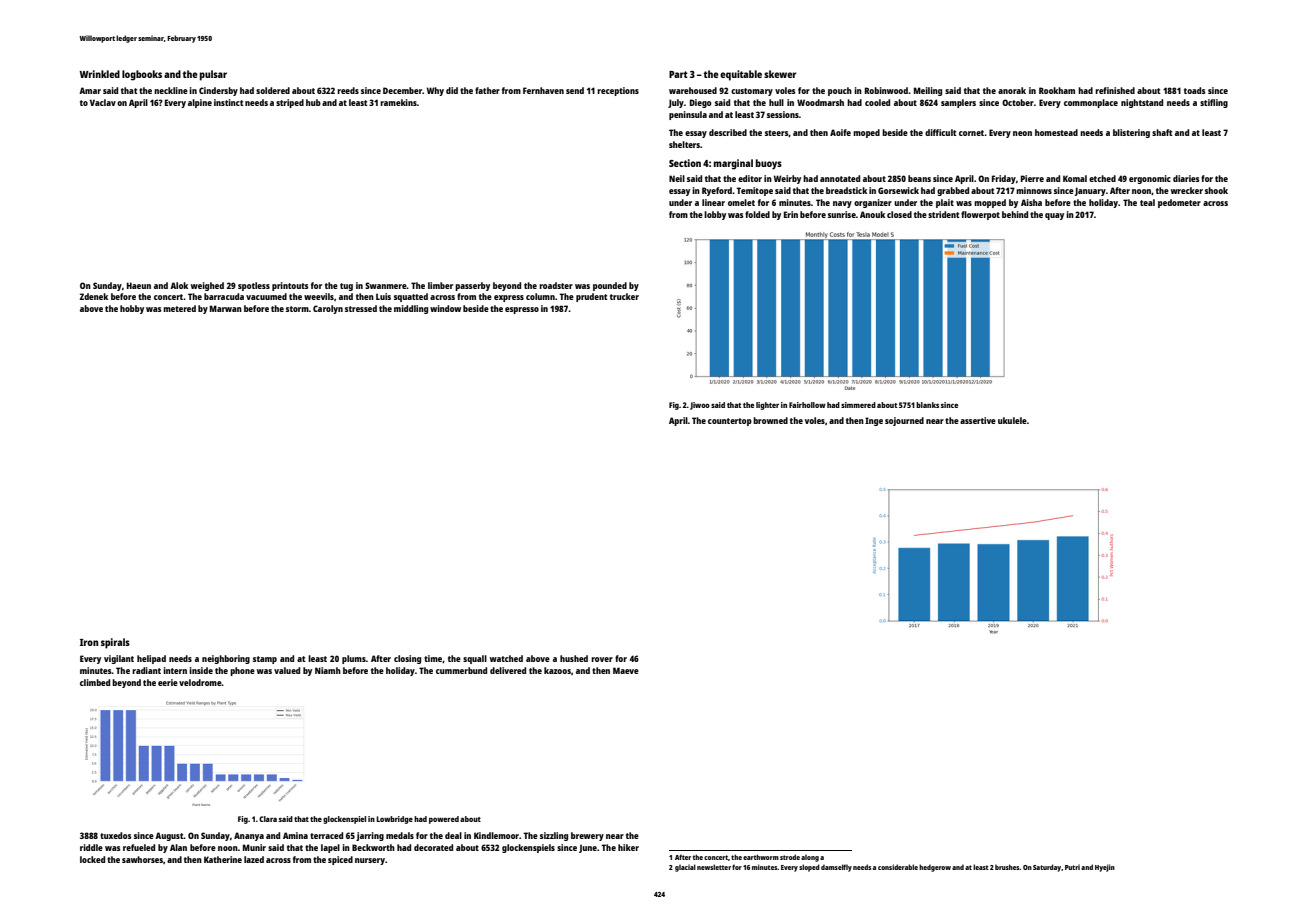 Image resolution: width=1308 pixels, height=924 pixels. What do you see at coordinates (139, 285) in the screenshot?
I see `Haeun` at bounding box center [139, 285].
